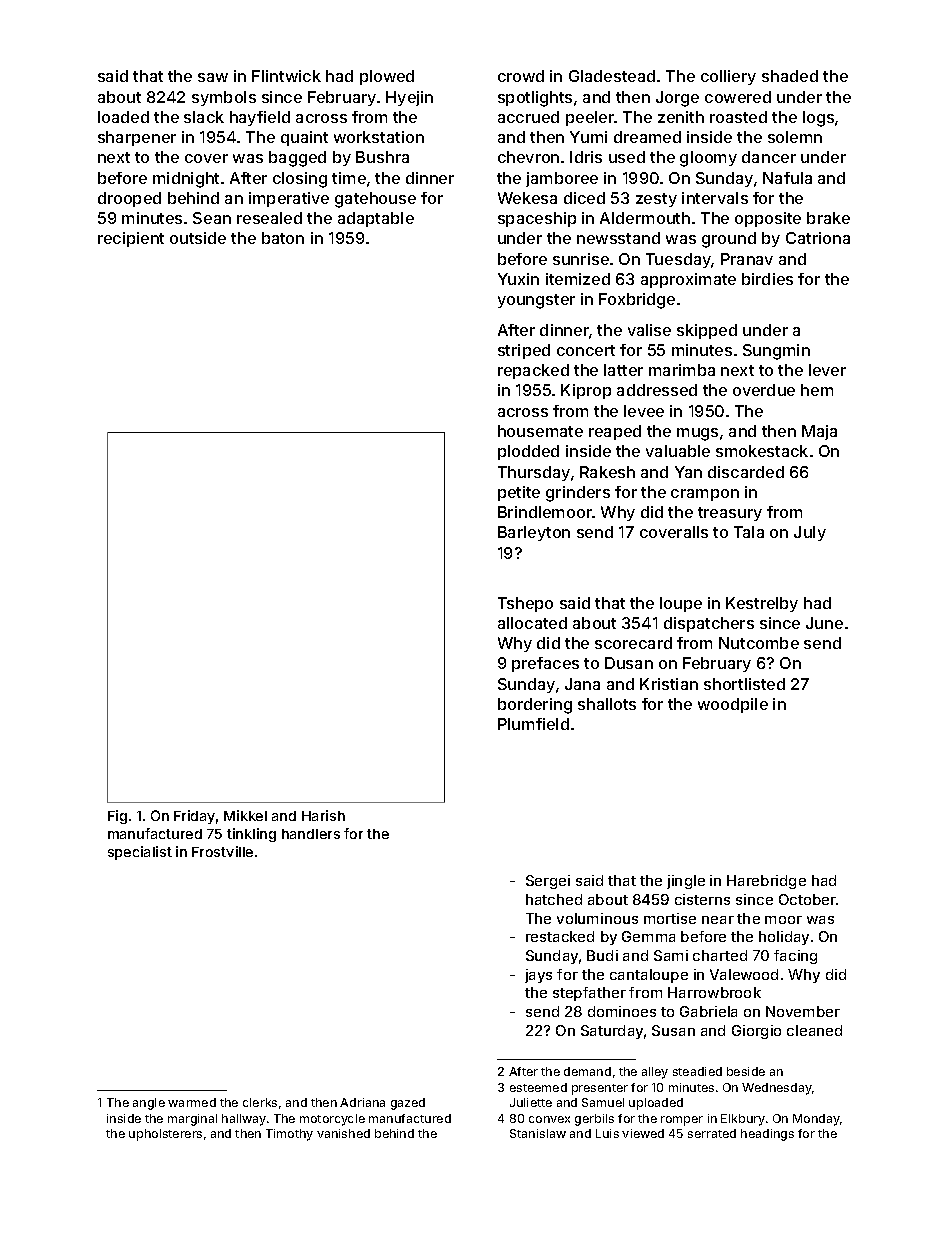  Describe the element at coordinates (527, 198) in the screenshot. I see `Wekesa` at that location.
